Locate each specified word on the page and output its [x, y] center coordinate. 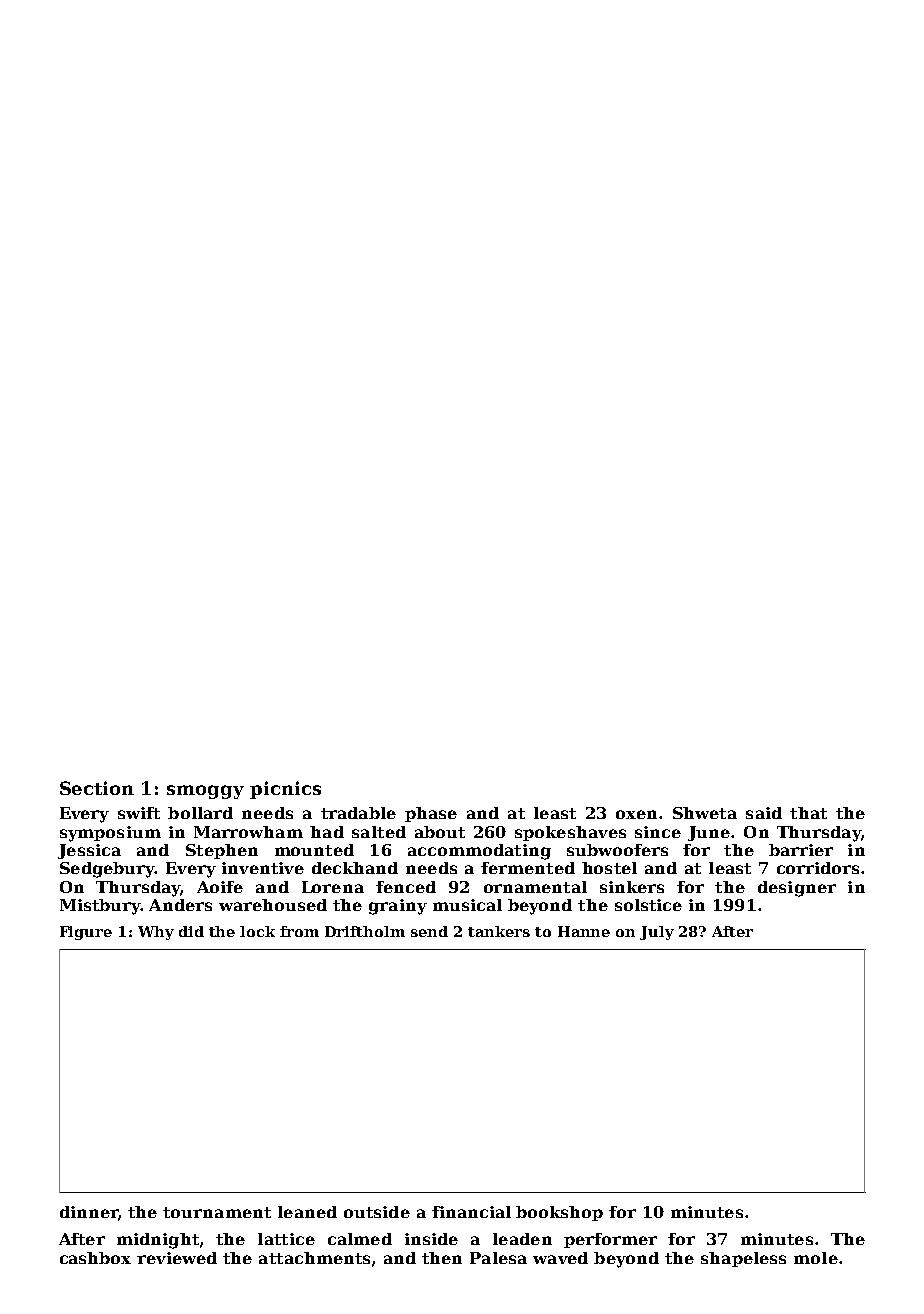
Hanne [584, 931]
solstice [648, 905]
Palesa [498, 1258]
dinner [89, 1212]
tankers [499, 931]
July [657, 933]
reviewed [177, 1258]
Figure [86, 933]
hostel [609, 868]
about [440, 832]
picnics [285, 790]
